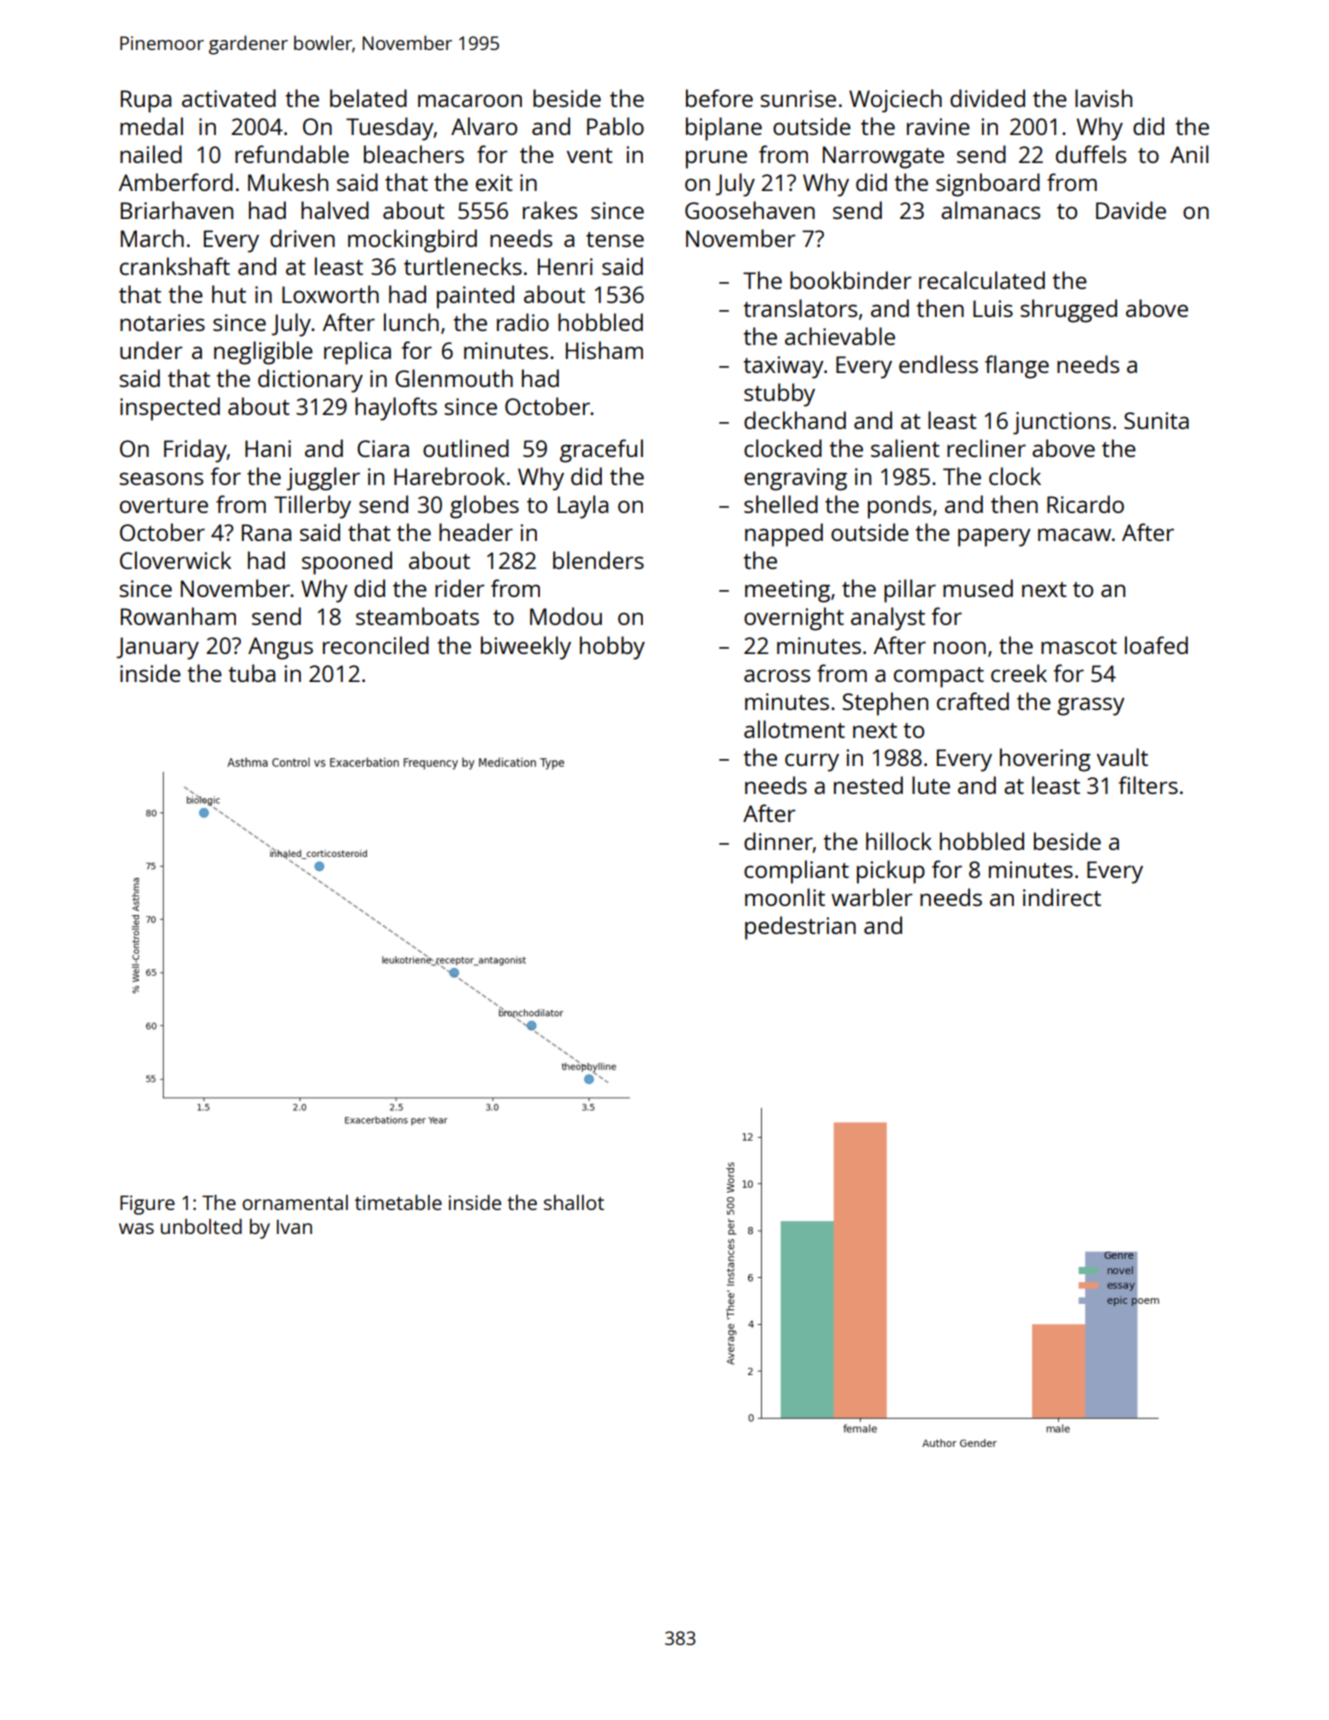  I want to click on dinner, so click(778, 842).
